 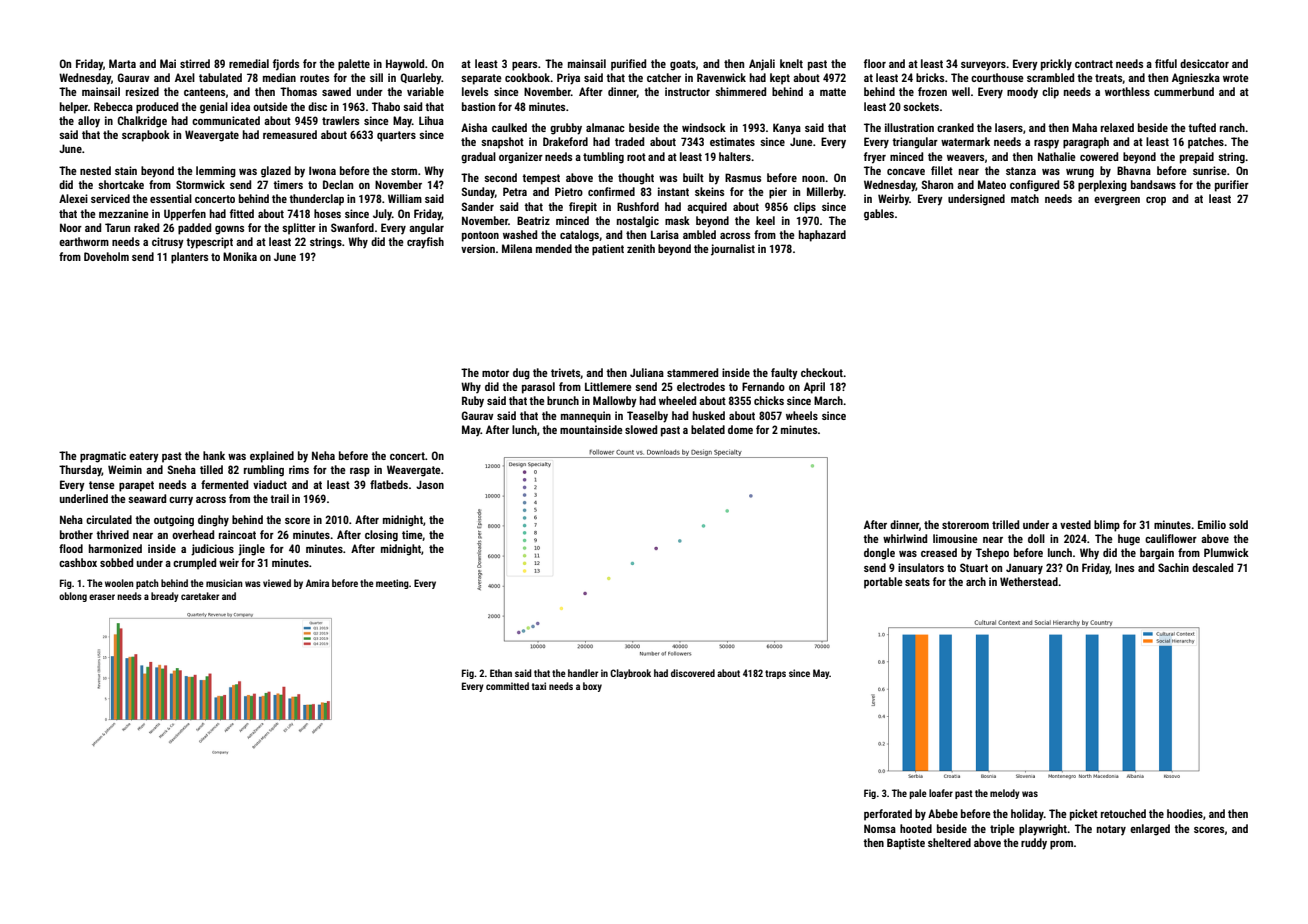 I want to click on Claybrook, so click(x=630, y=674).
